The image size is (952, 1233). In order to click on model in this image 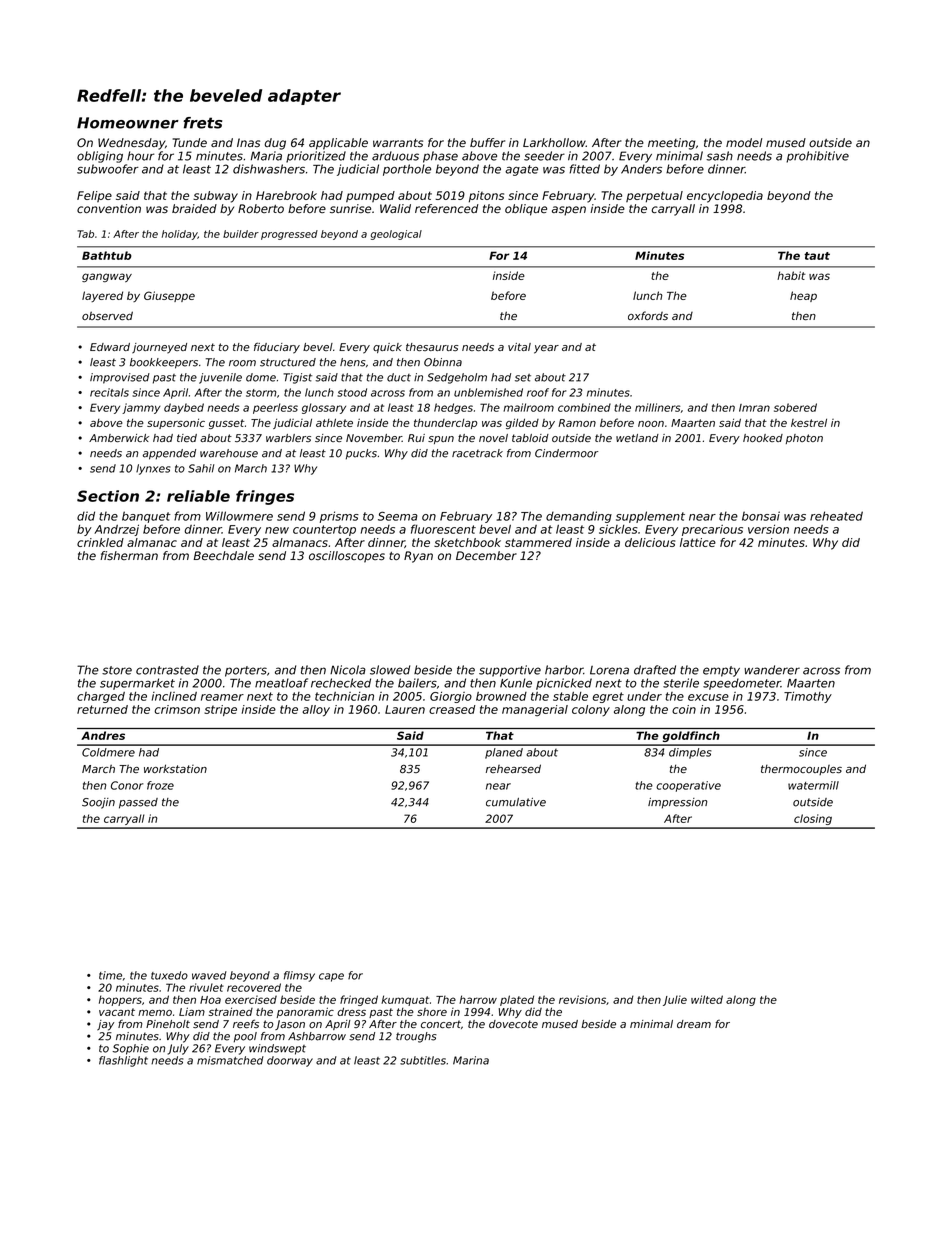, I will do `click(744, 142)`.
